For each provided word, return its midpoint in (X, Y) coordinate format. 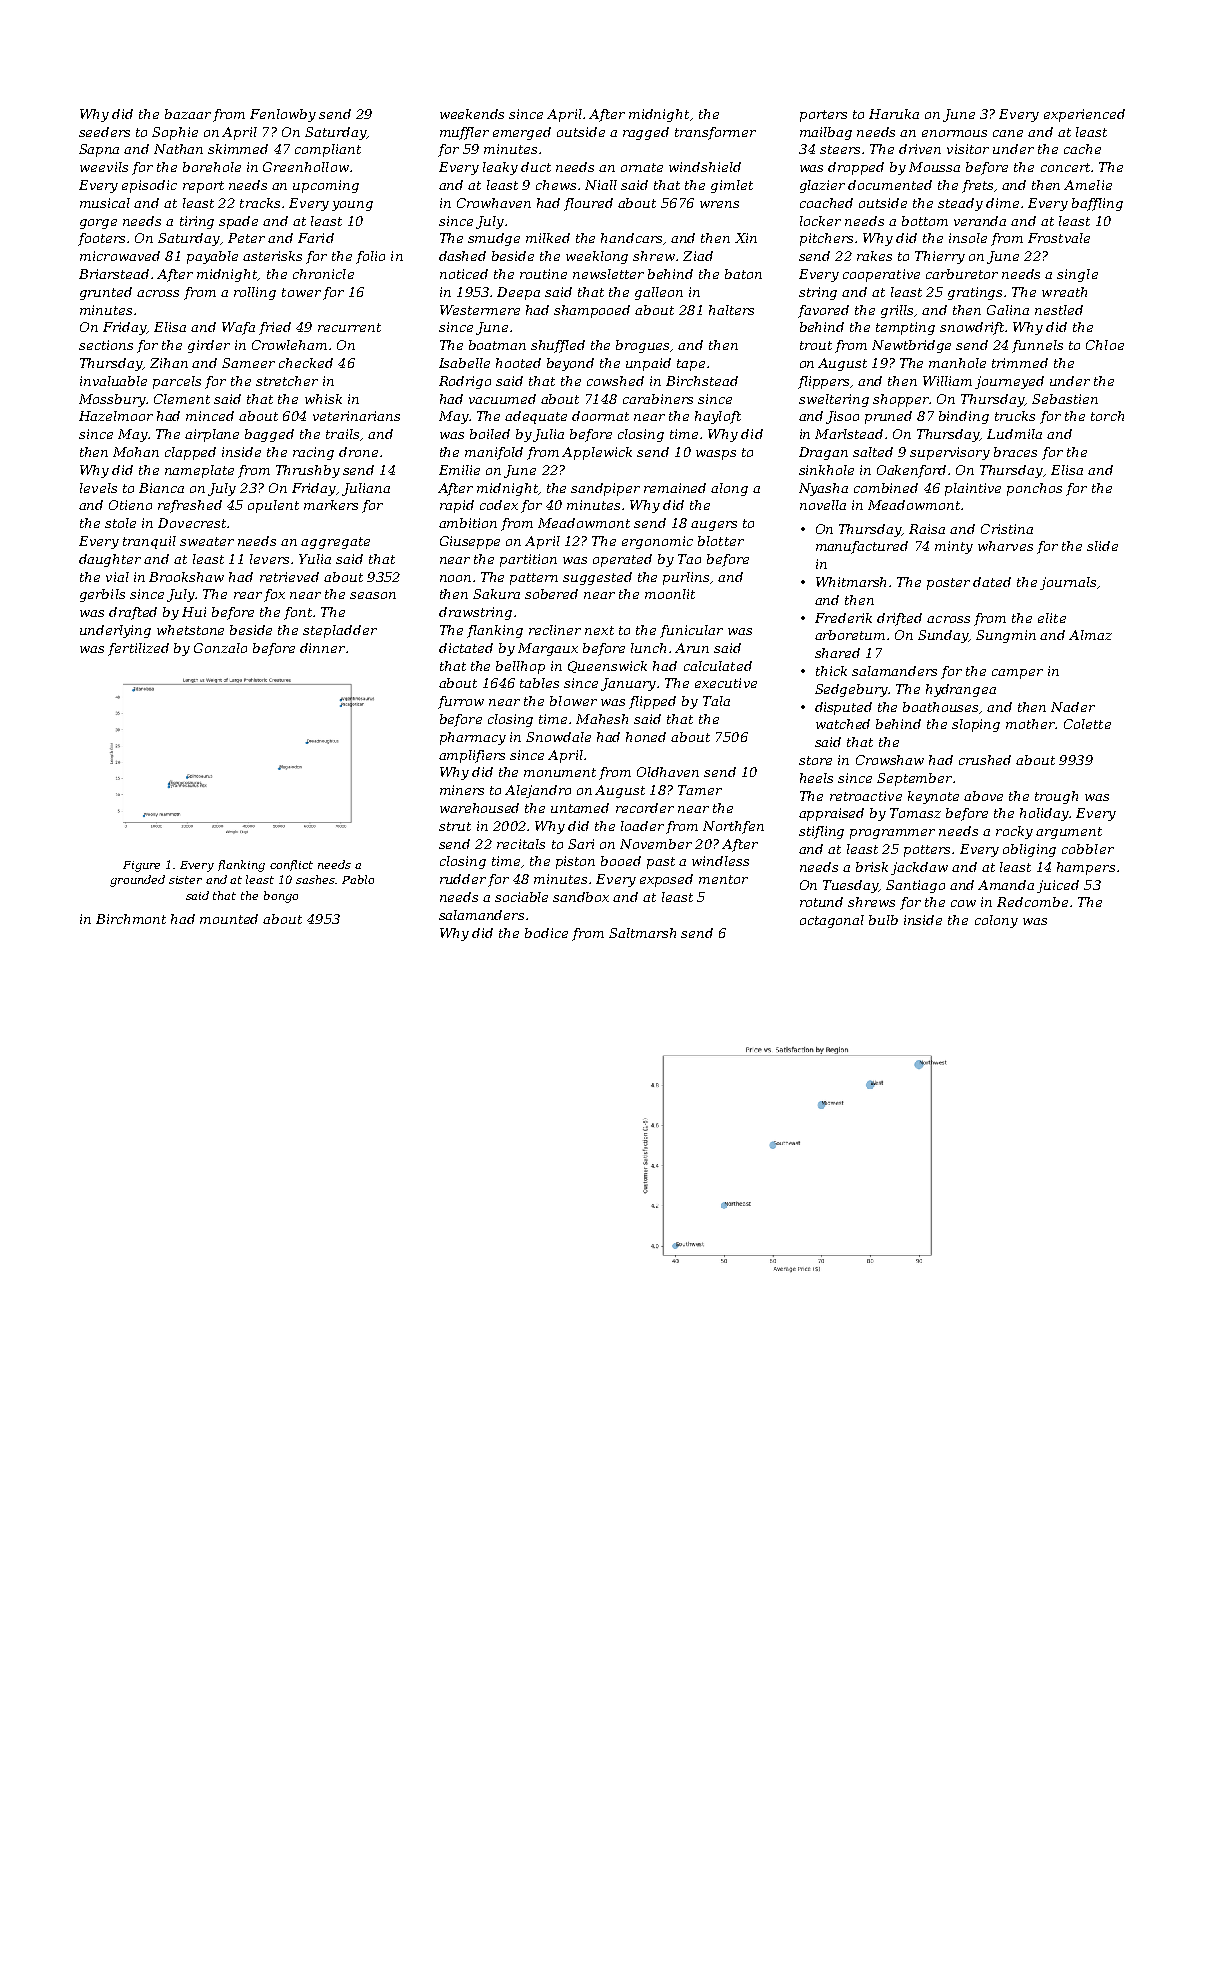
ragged (646, 133)
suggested (597, 578)
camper (1017, 674)
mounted (229, 919)
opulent (273, 506)
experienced (1084, 115)
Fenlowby (283, 115)
